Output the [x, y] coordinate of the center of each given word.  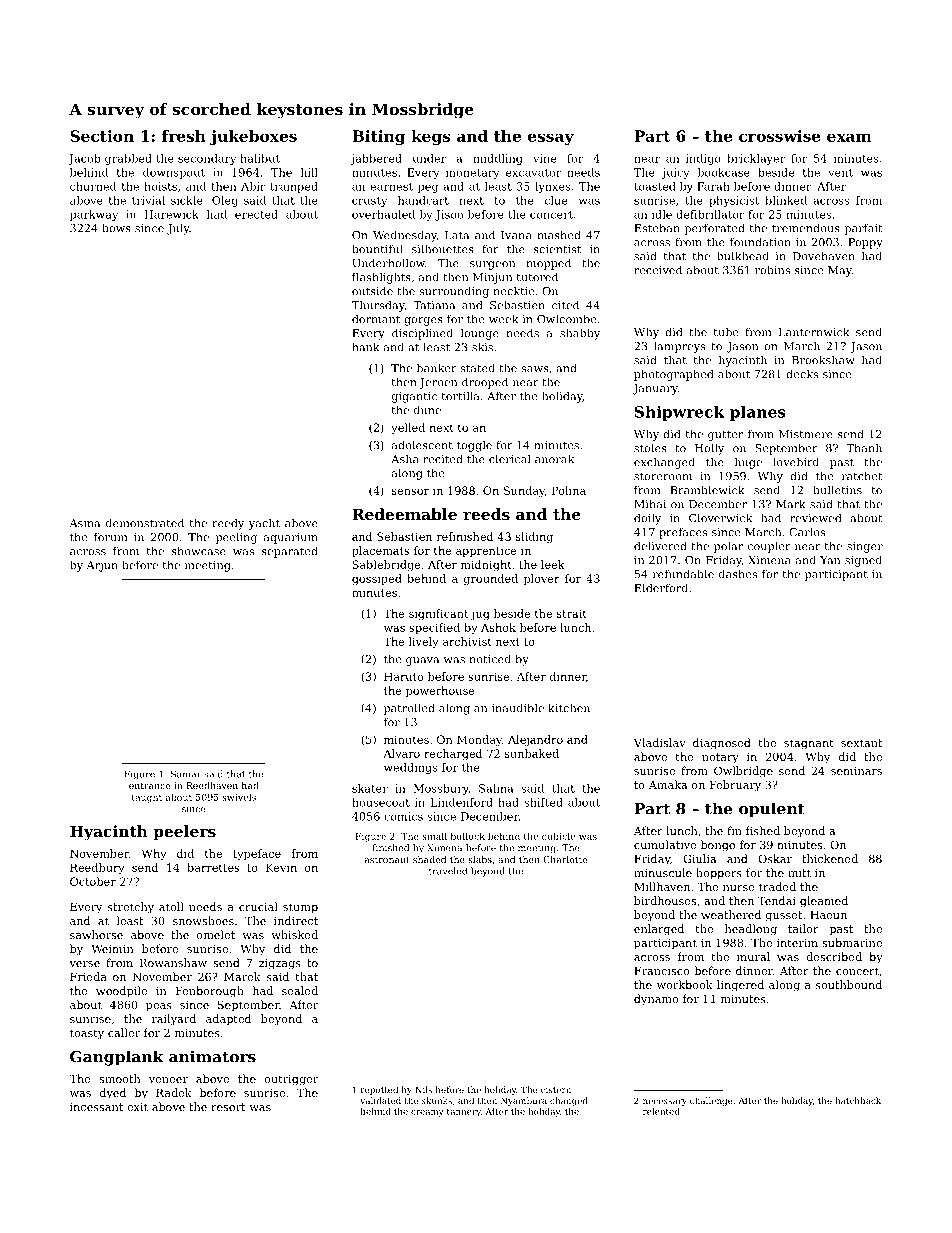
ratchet [862, 476]
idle [662, 214]
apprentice [486, 551]
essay [551, 139]
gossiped [377, 579]
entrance [149, 785]
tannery [464, 1113]
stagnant [809, 744]
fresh [184, 136]
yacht [264, 524]
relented [661, 1111]
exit [137, 1107]
